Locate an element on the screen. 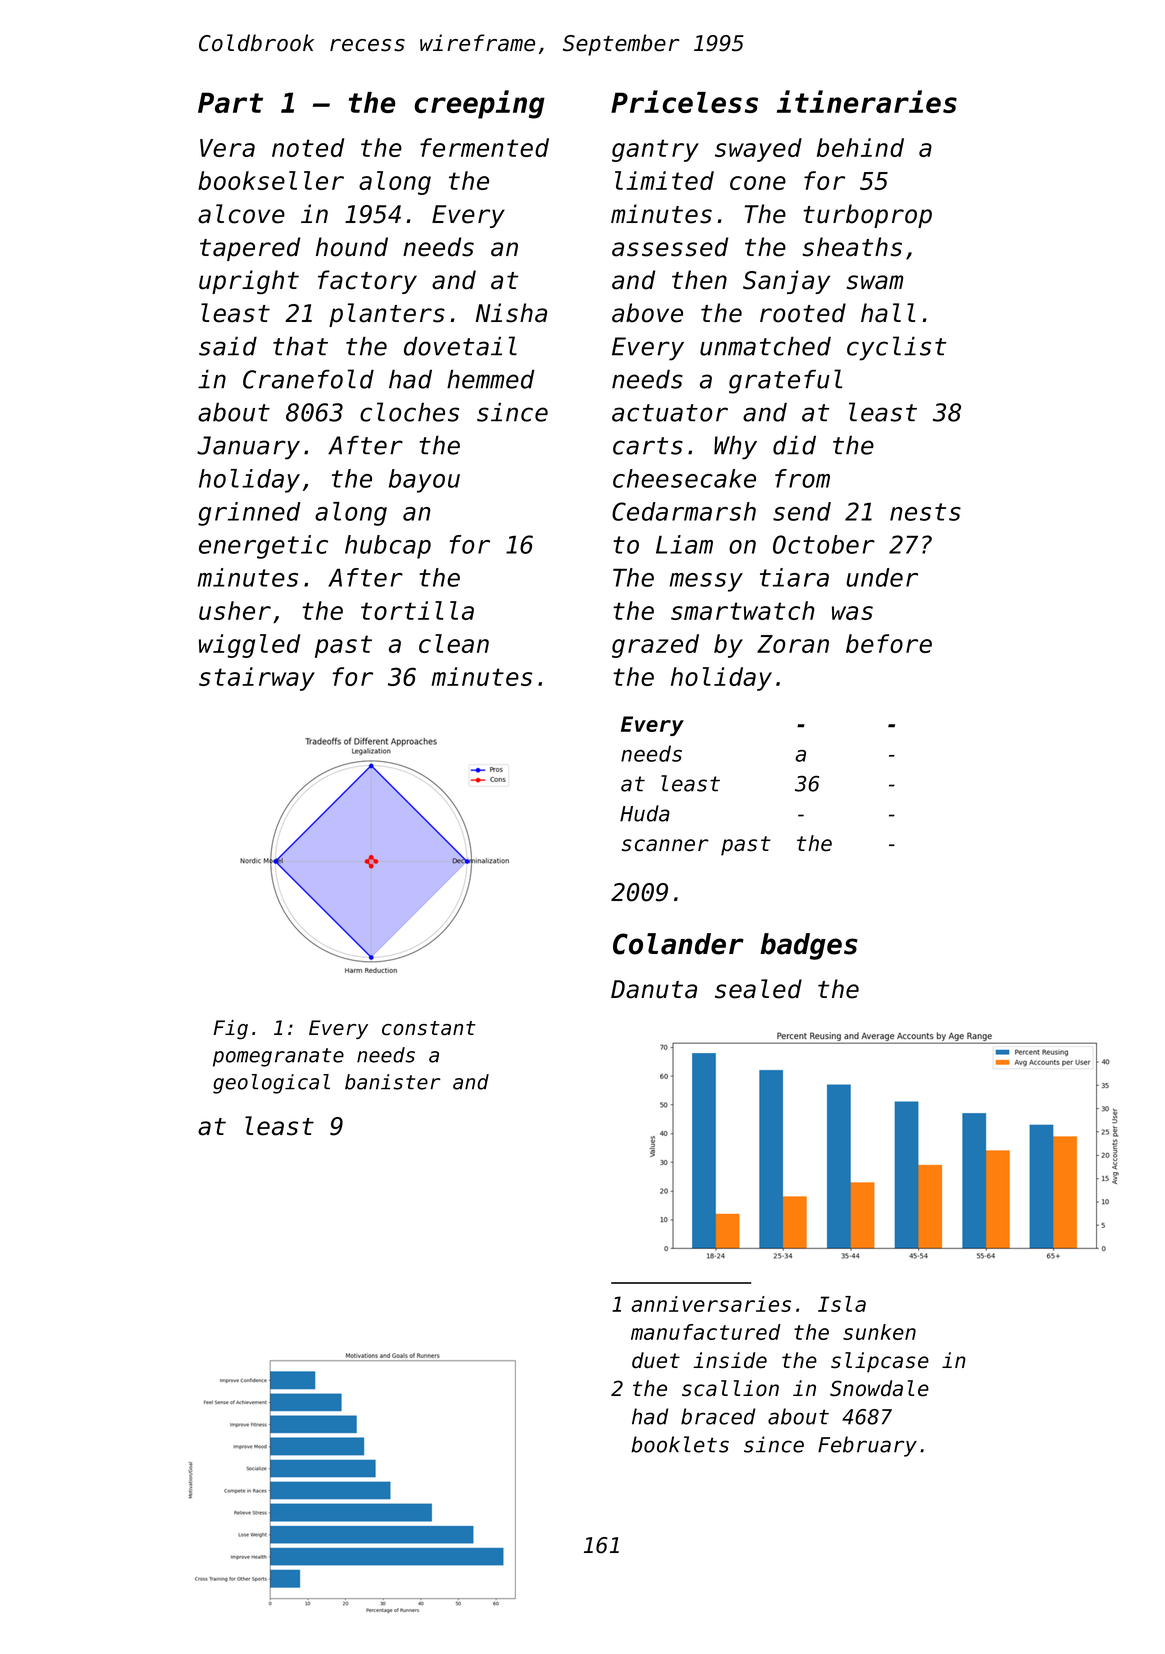 This screenshot has width=1165, height=1654. before is located at coordinates (889, 643).
